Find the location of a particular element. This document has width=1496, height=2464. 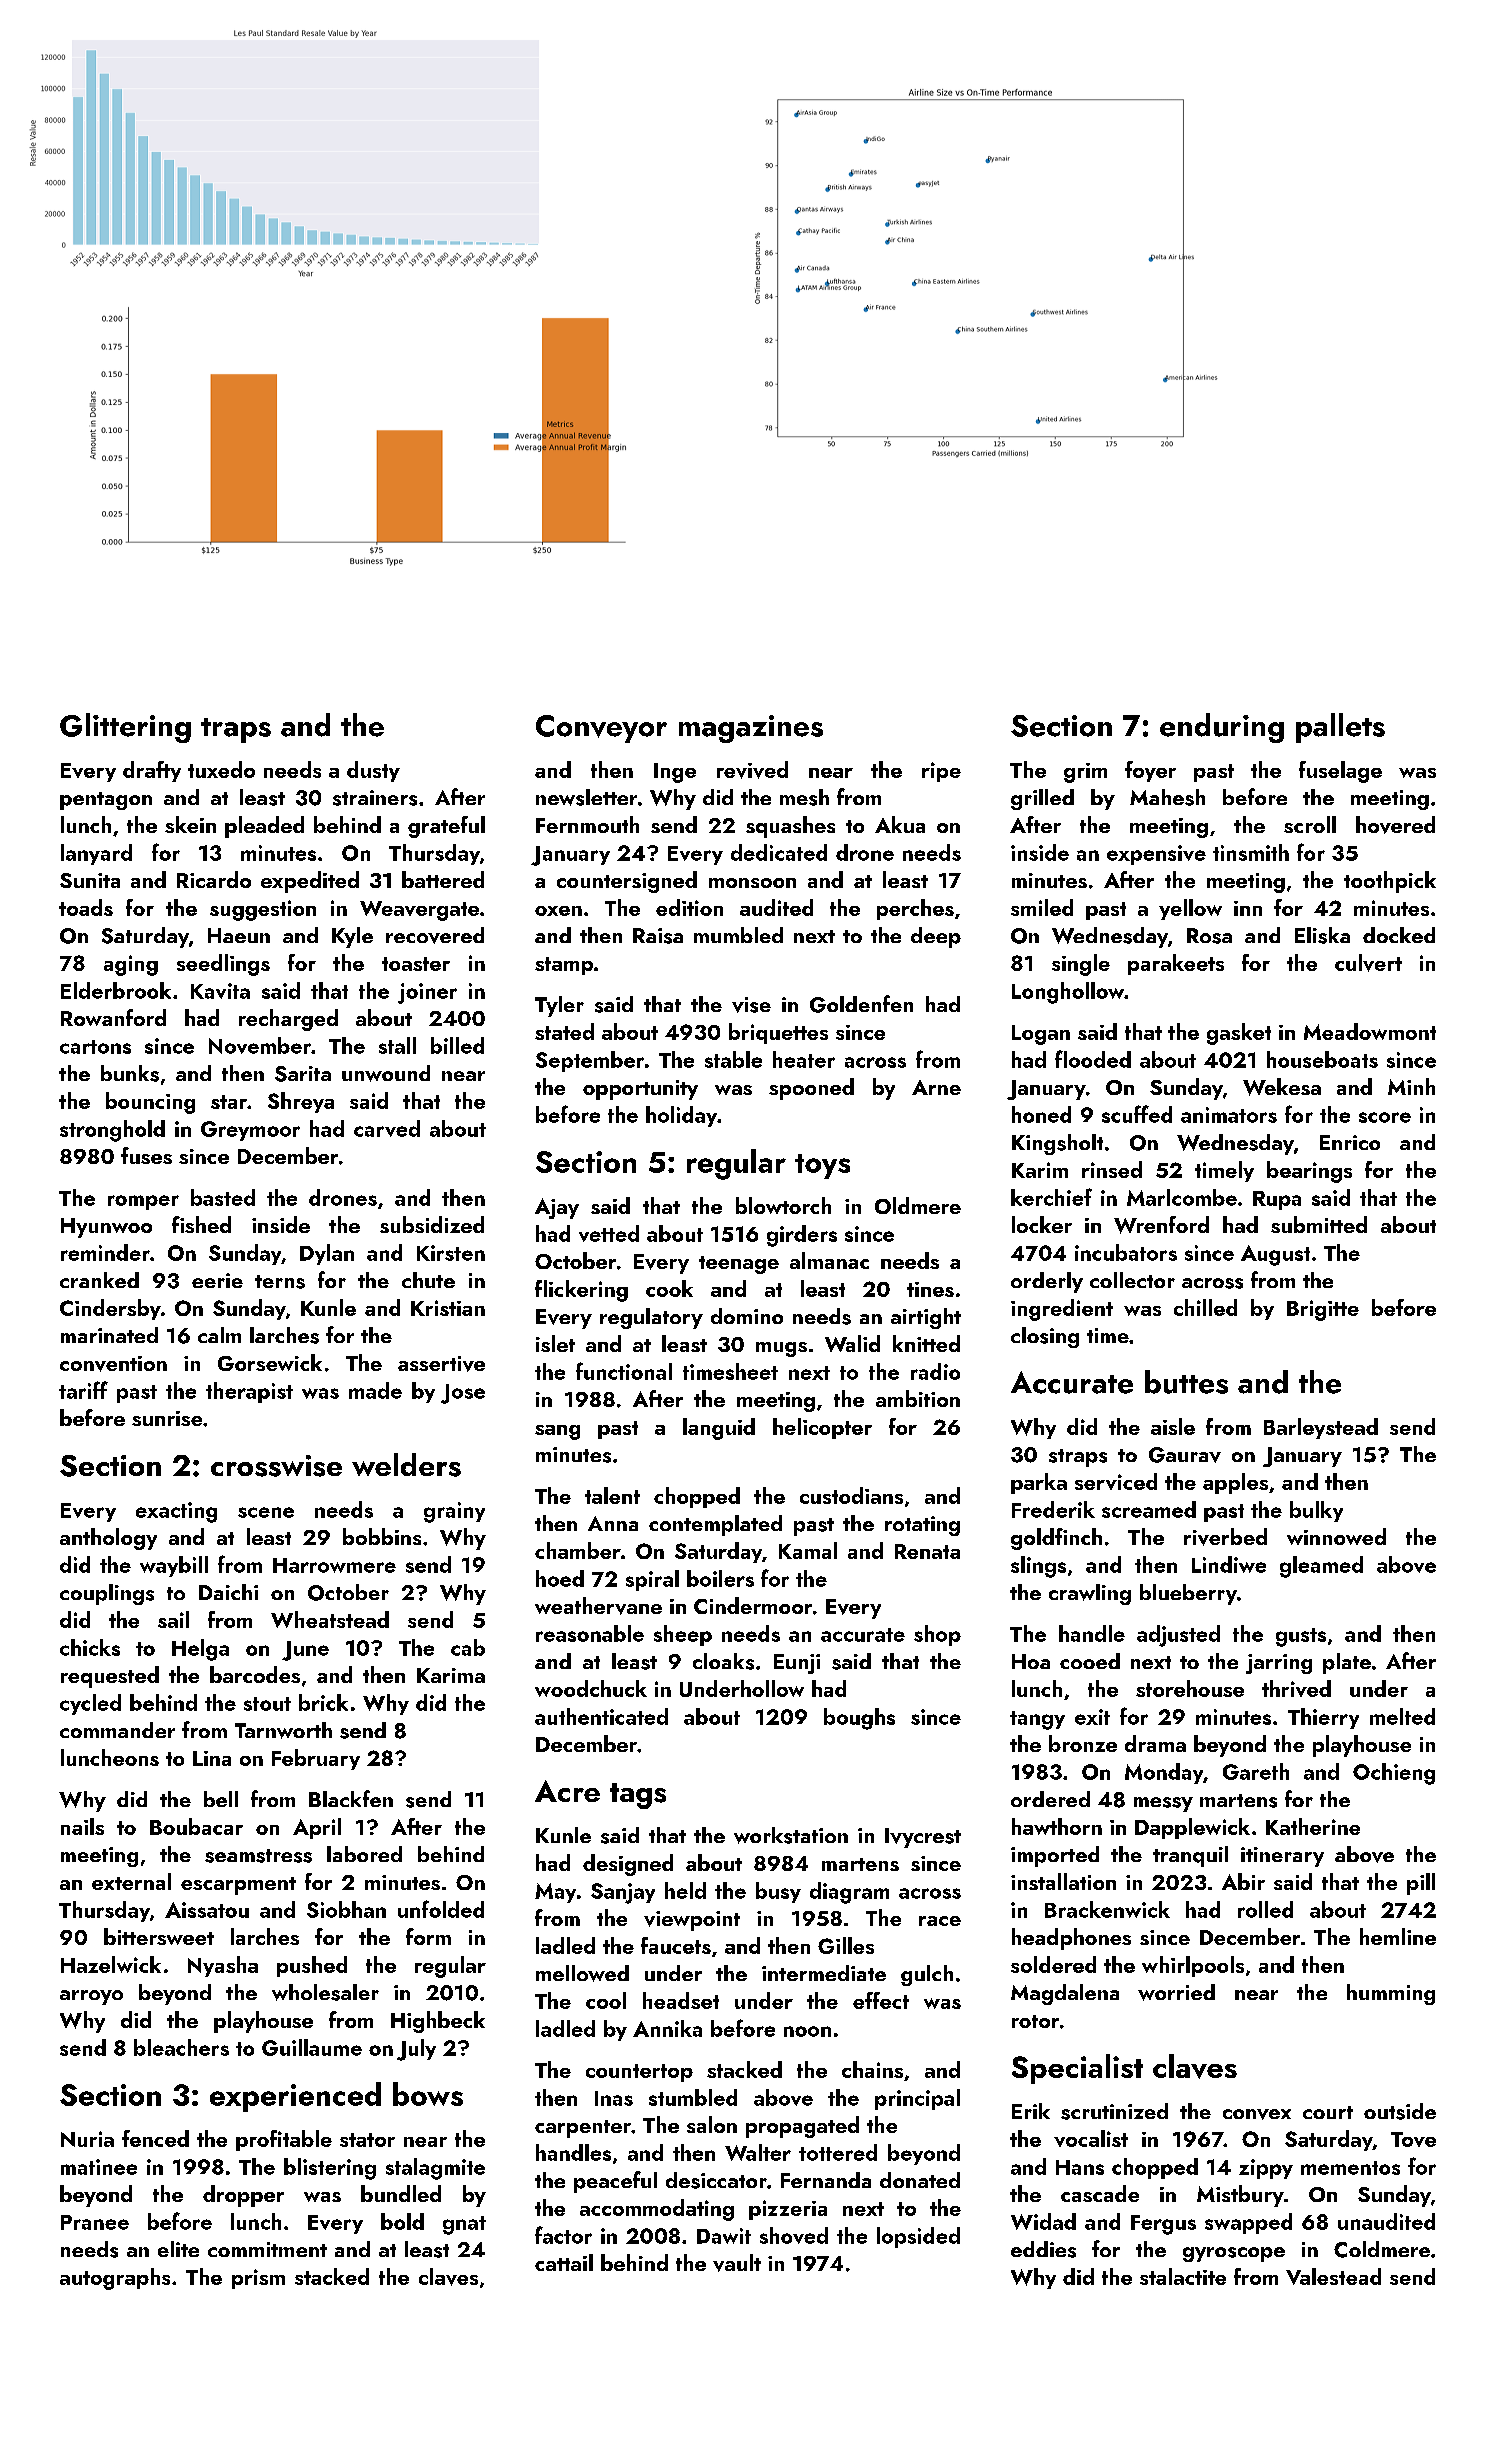

drafty is located at coordinates (152, 771).
